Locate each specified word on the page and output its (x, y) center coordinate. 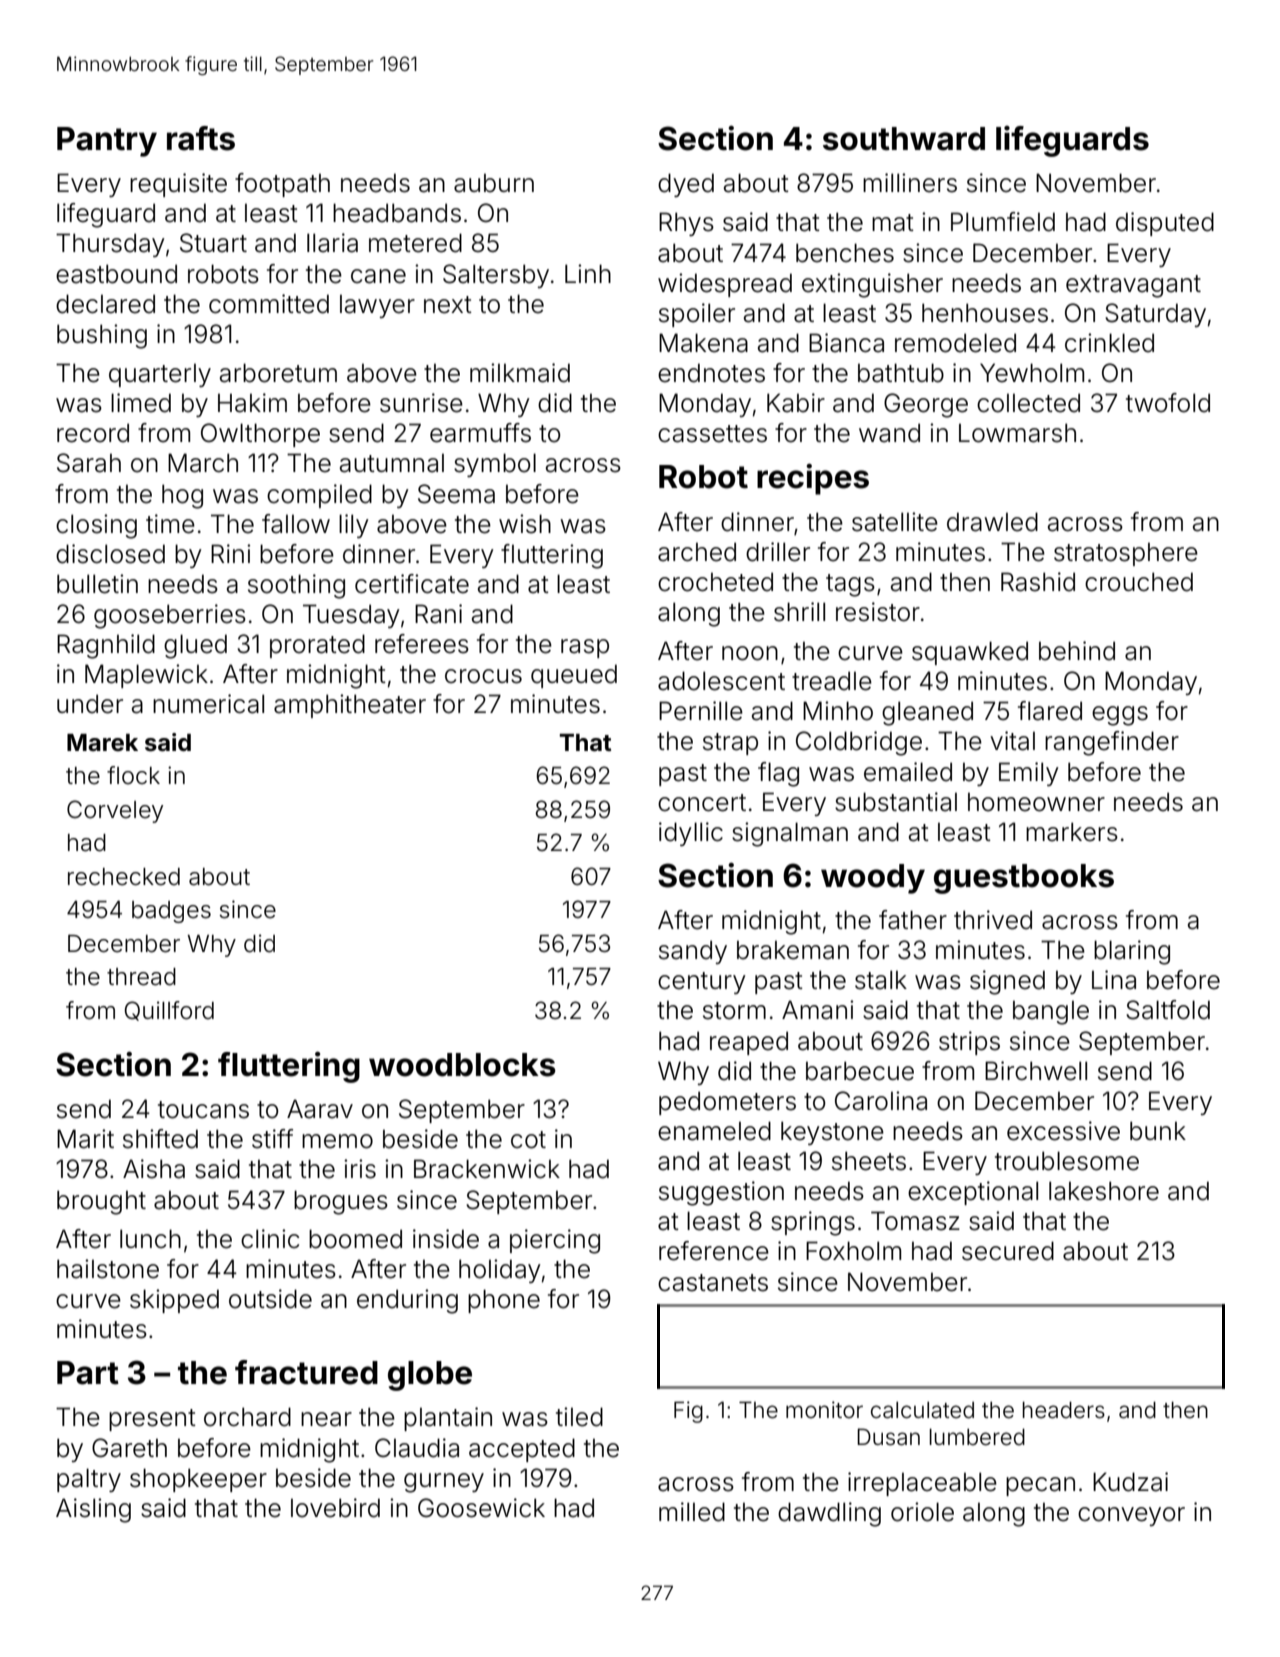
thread (141, 977)
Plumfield (1003, 222)
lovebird (335, 1508)
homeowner (1036, 802)
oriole (922, 1512)
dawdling (829, 1514)
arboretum (278, 373)
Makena (703, 343)
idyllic (691, 834)
